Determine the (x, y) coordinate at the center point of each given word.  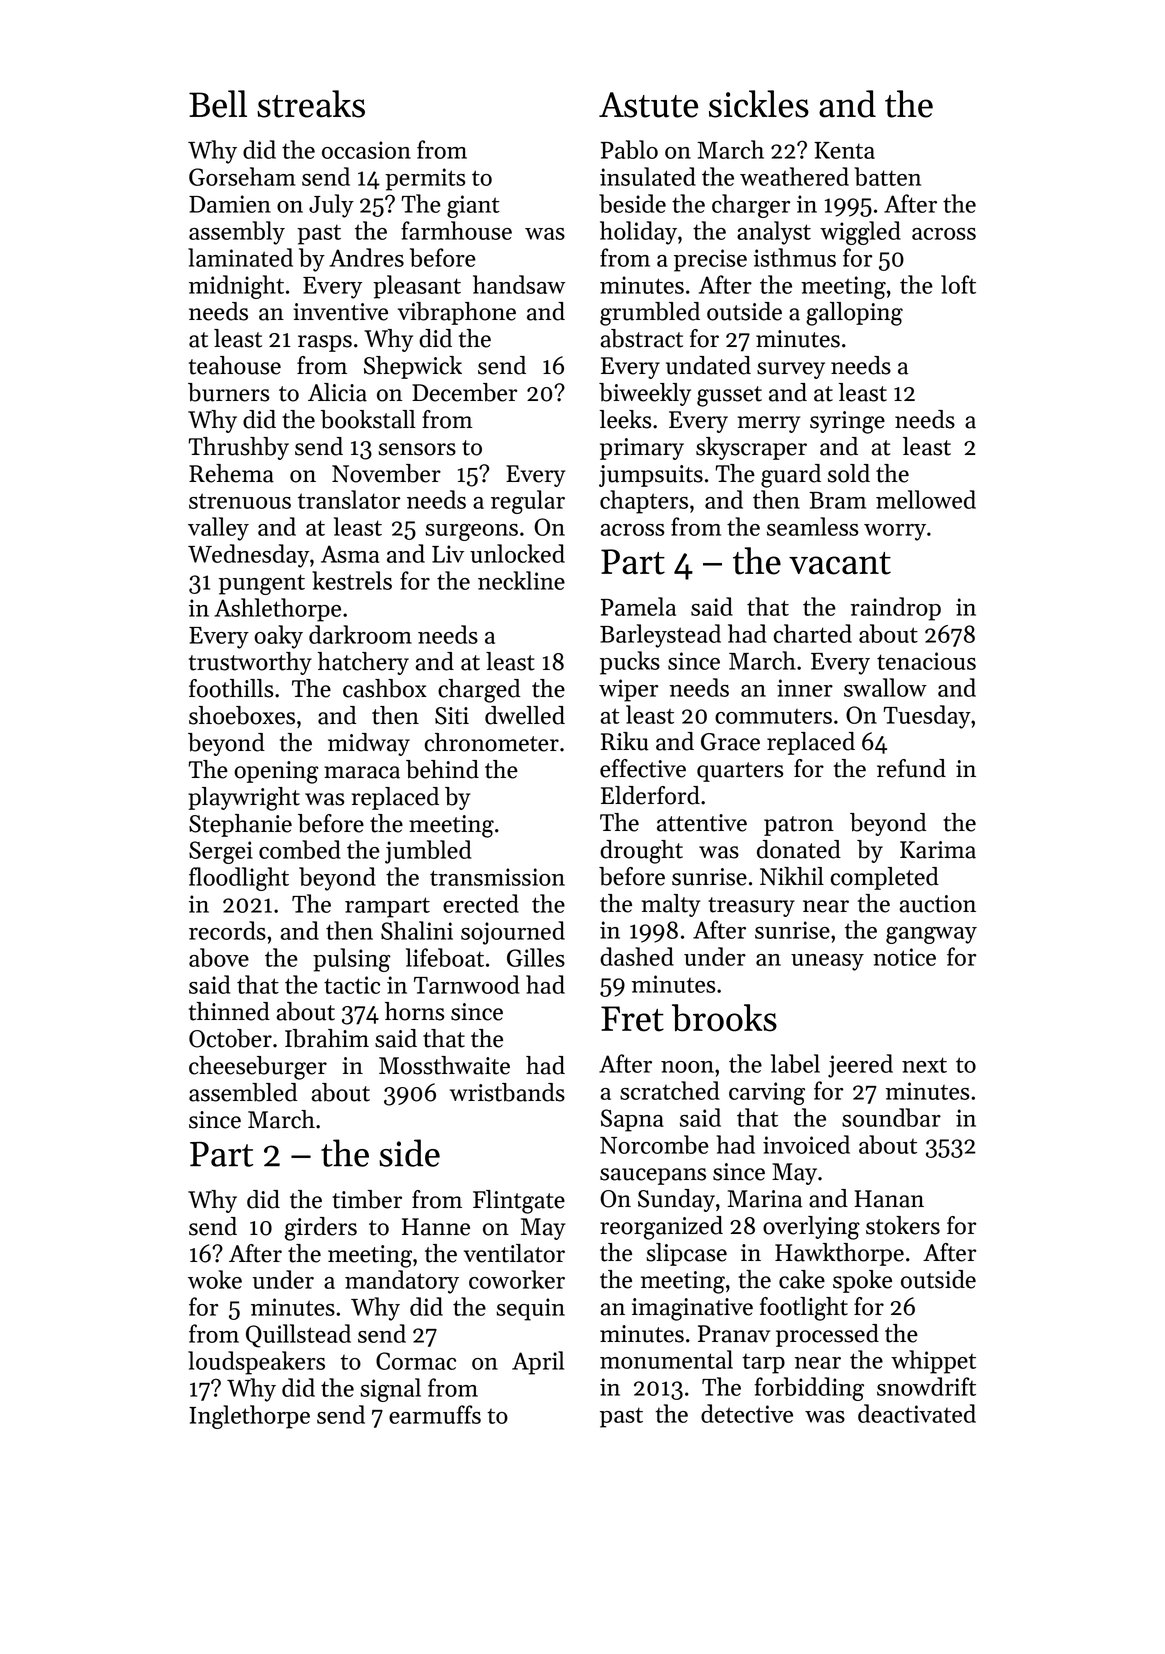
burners (228, 392)
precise (710, 260)
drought (641, 852)
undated (708, 365)
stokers (903, 1225)
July (331, 206)
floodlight (239, 879)
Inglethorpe (249, 1417)
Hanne (436, 1227)
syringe (847, 422)
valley (218, 529)
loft (958, 284)
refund (911, 768)
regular (528, 502)
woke (215, 1279)
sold (849, 473)
